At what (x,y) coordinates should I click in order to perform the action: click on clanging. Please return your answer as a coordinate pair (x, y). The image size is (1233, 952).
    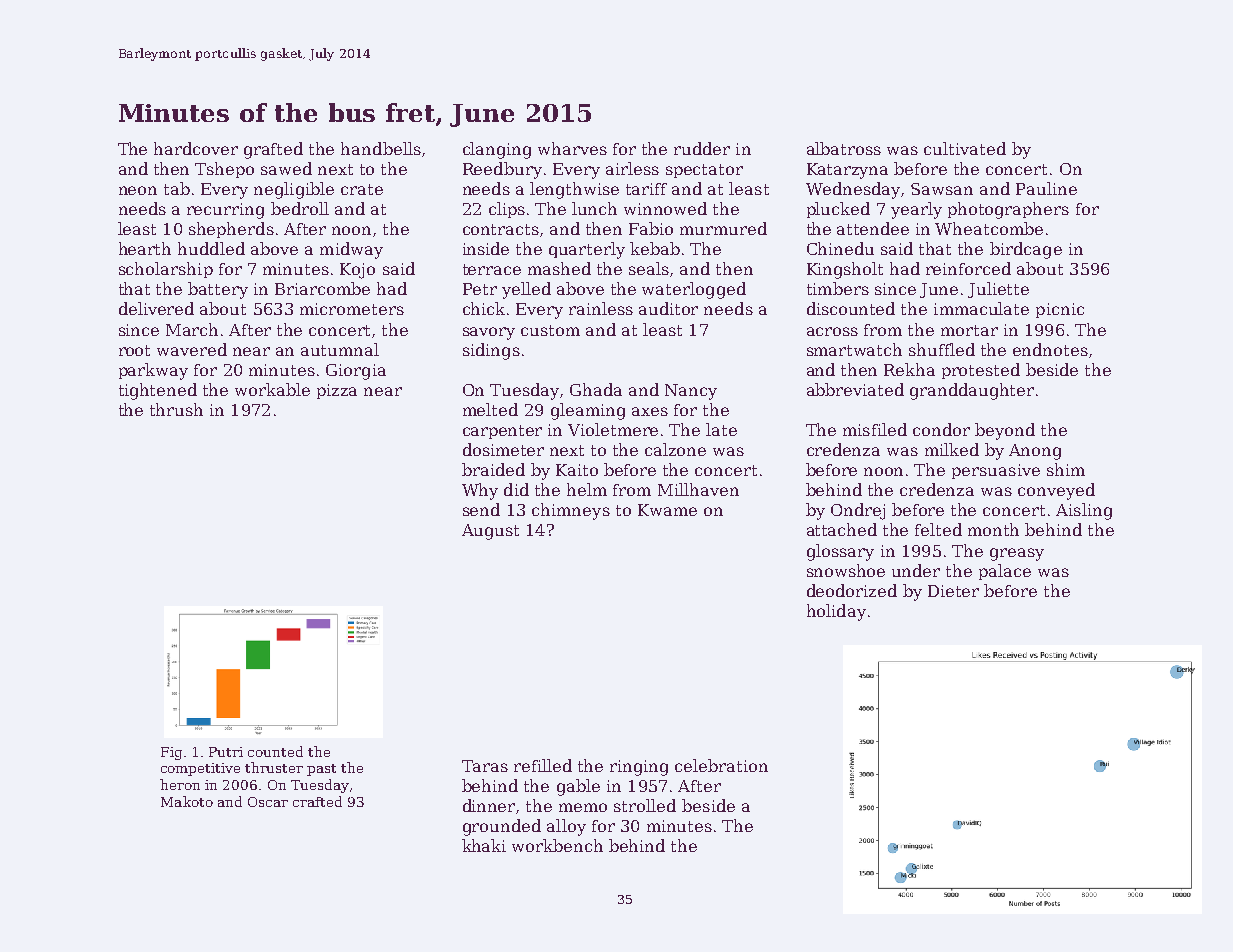
    Looking at the image, I should click on (497, 150).
